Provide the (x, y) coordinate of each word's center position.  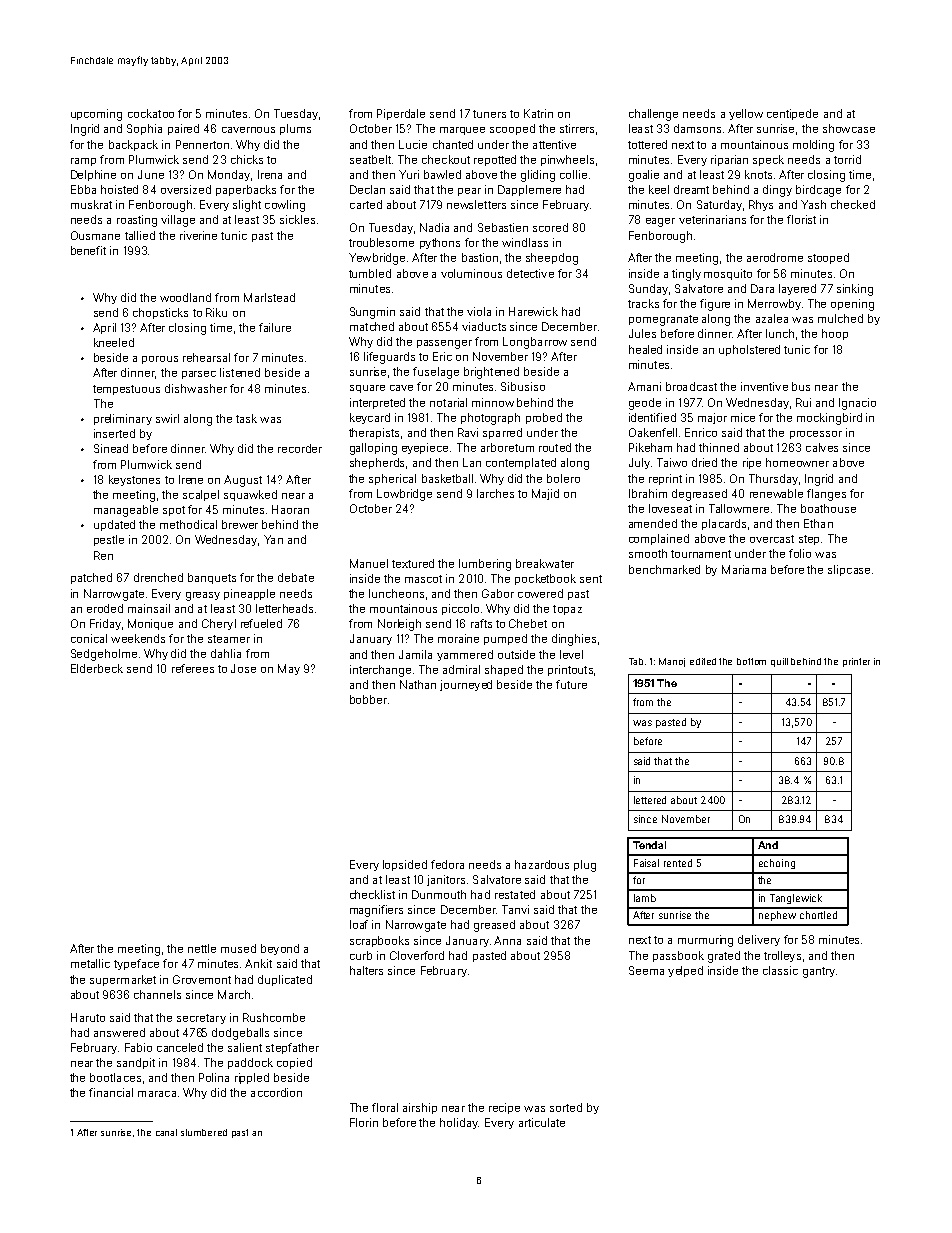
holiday (459, 1123)
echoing (777, 864)
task (246, 418)
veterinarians (712, 219)
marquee (462, 131)
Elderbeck (97, 668)
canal (166, 1132)
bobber (368, 699)
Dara (762, 288)
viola (479, 311)
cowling (285, 206)
